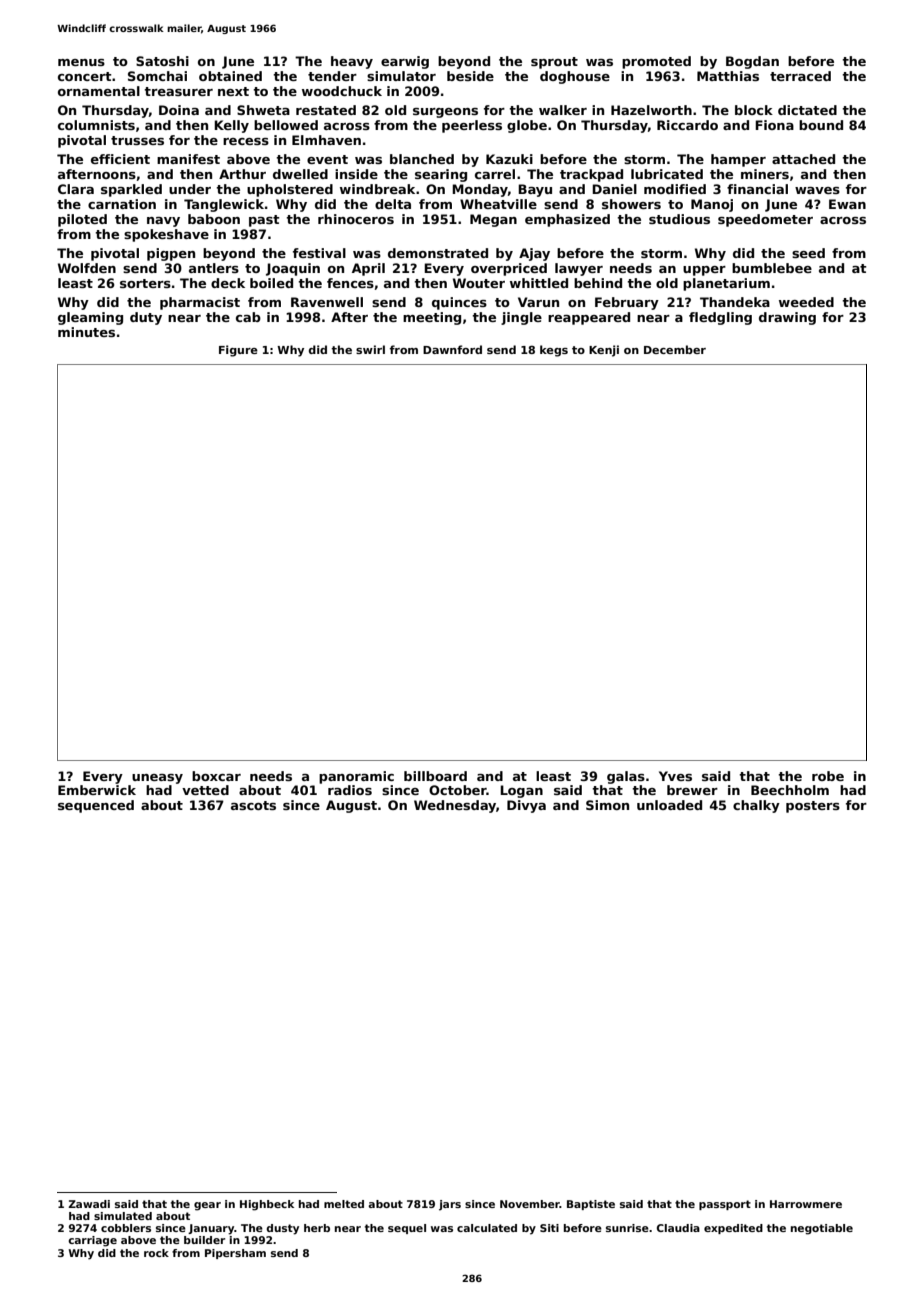 This image has width=924, height=1308. Describe the element at coordinates (207, 1206) in the image. I see `gear` at that location.
